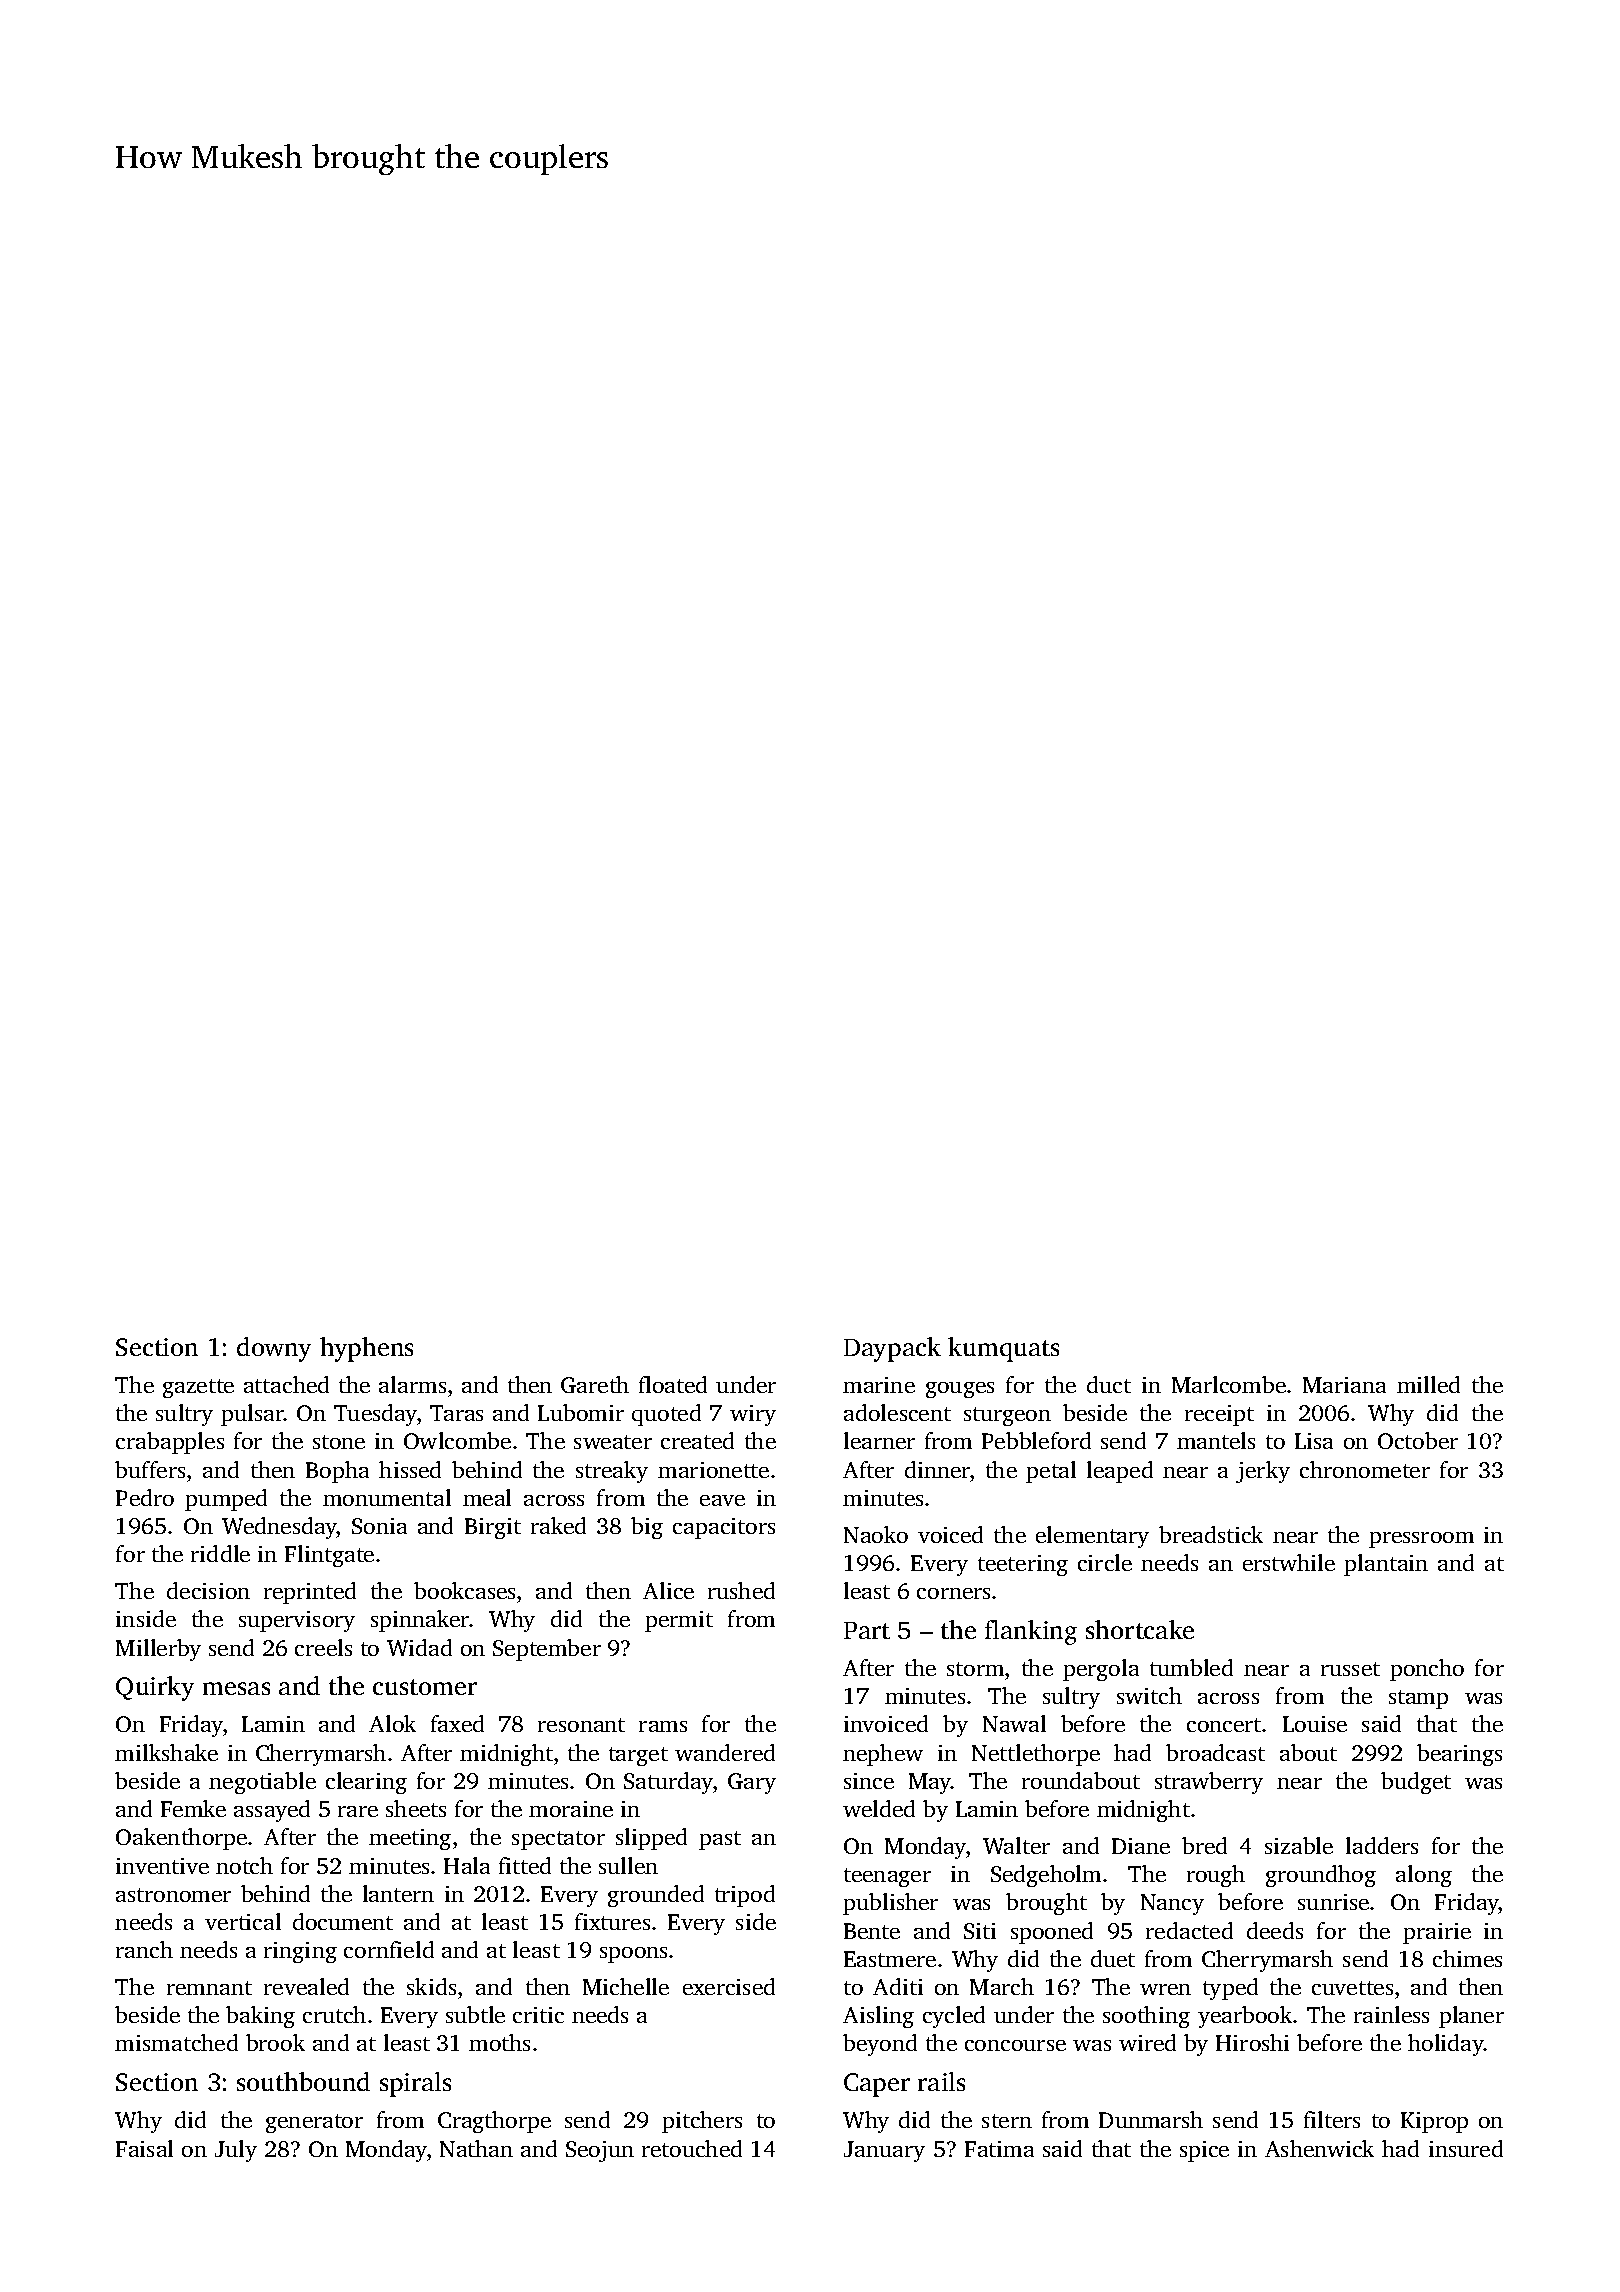 The width and height of the page is (1620, 2292). What do you see at coordinates (375, 1415) in the page?
I see `Tuesday` at bounding box center [375, 1415].
